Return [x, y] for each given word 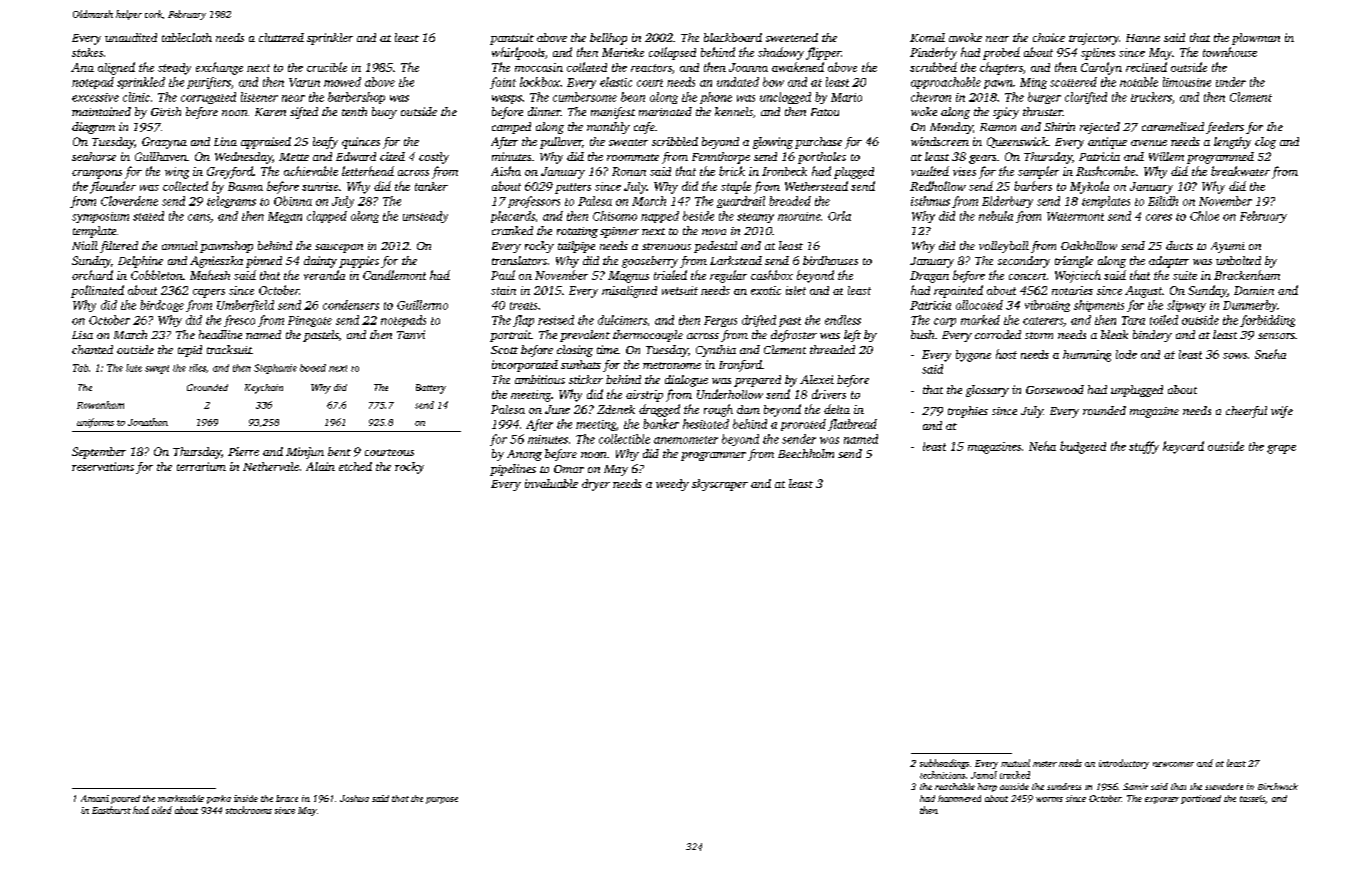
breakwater [1240, 171]
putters [573, 188]
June [557, 409]
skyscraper [720, 485]
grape [1281, 449]
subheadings [944, 764]
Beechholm [806, 453]
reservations [103, 466]
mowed [342, 82]
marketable [181, 798]
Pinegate [310, 321]
